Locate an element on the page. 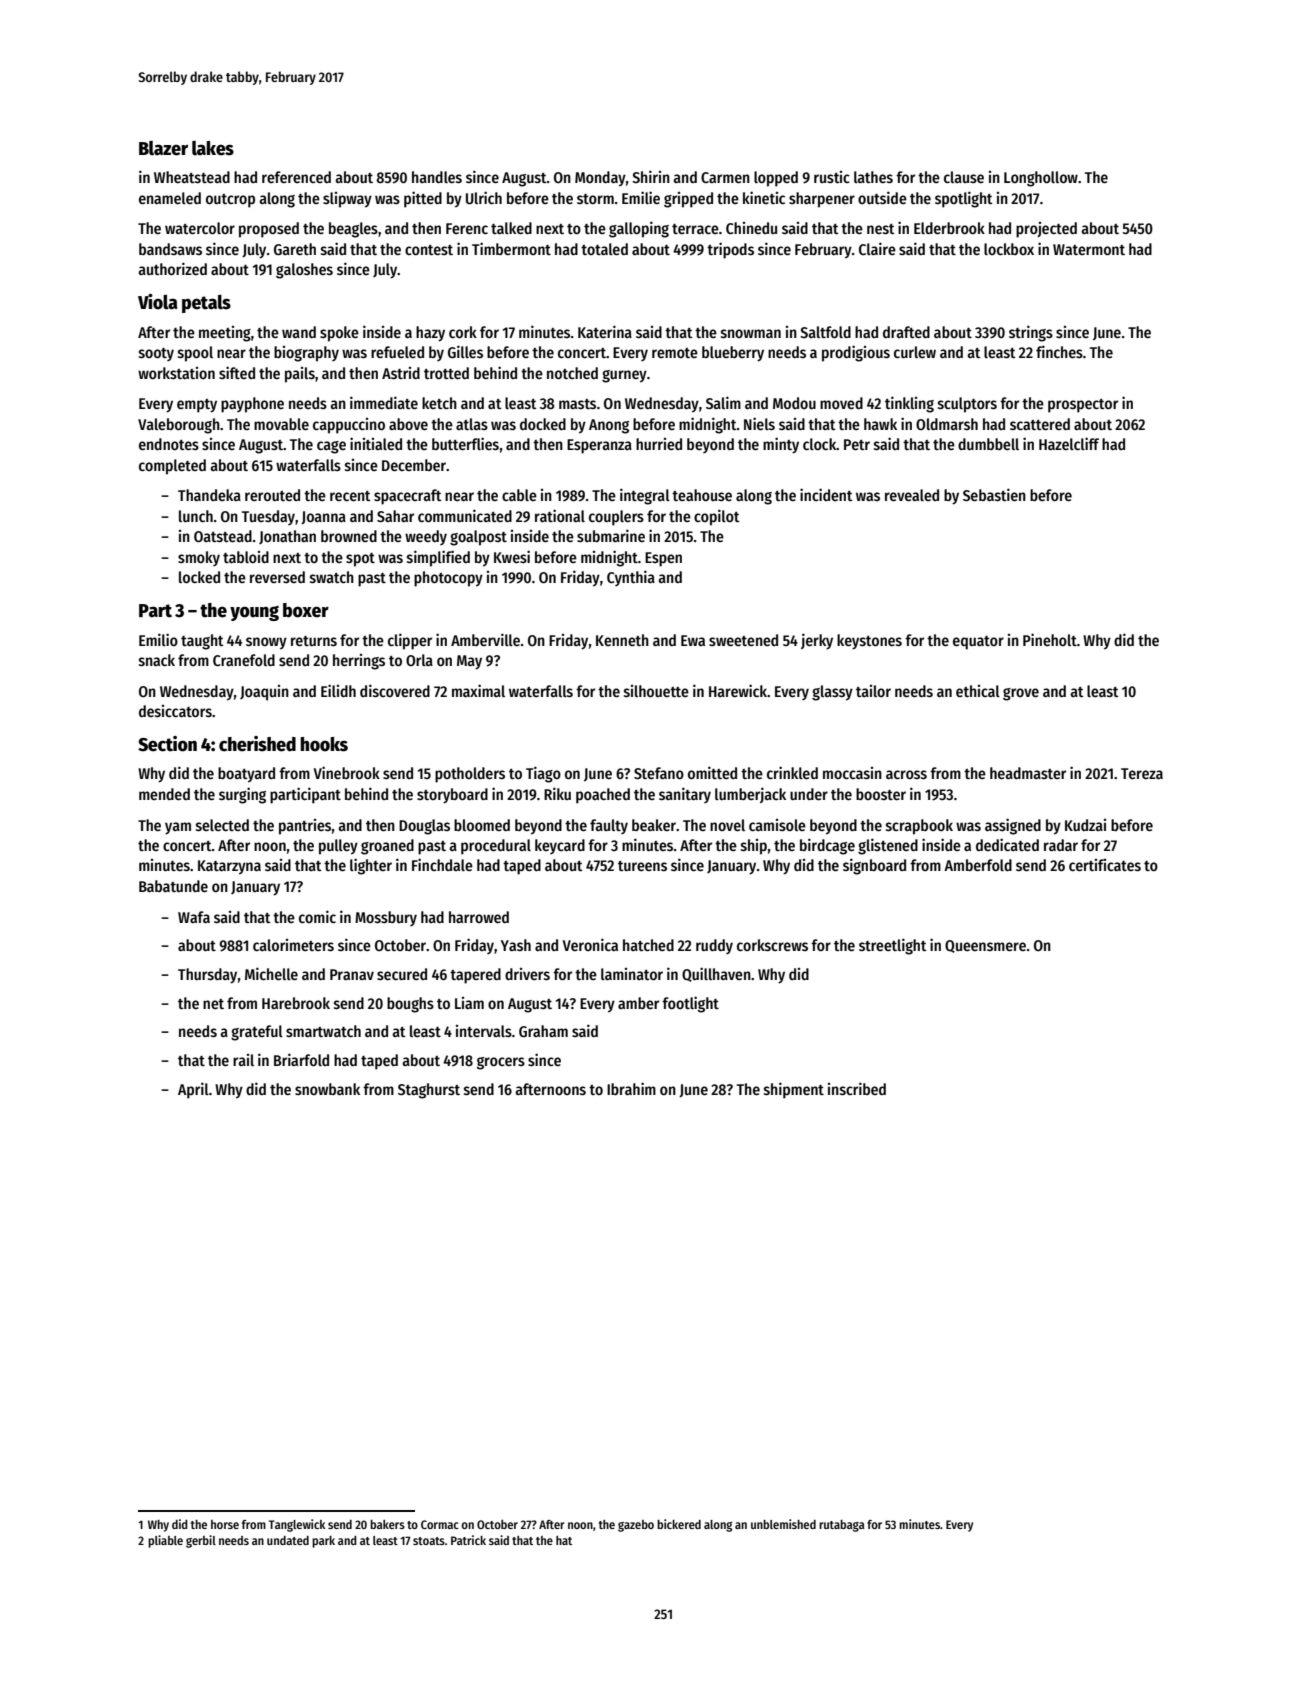 The height and width of the page is (1694, 1309). gerbil is located at coordinates (201, 1541).
